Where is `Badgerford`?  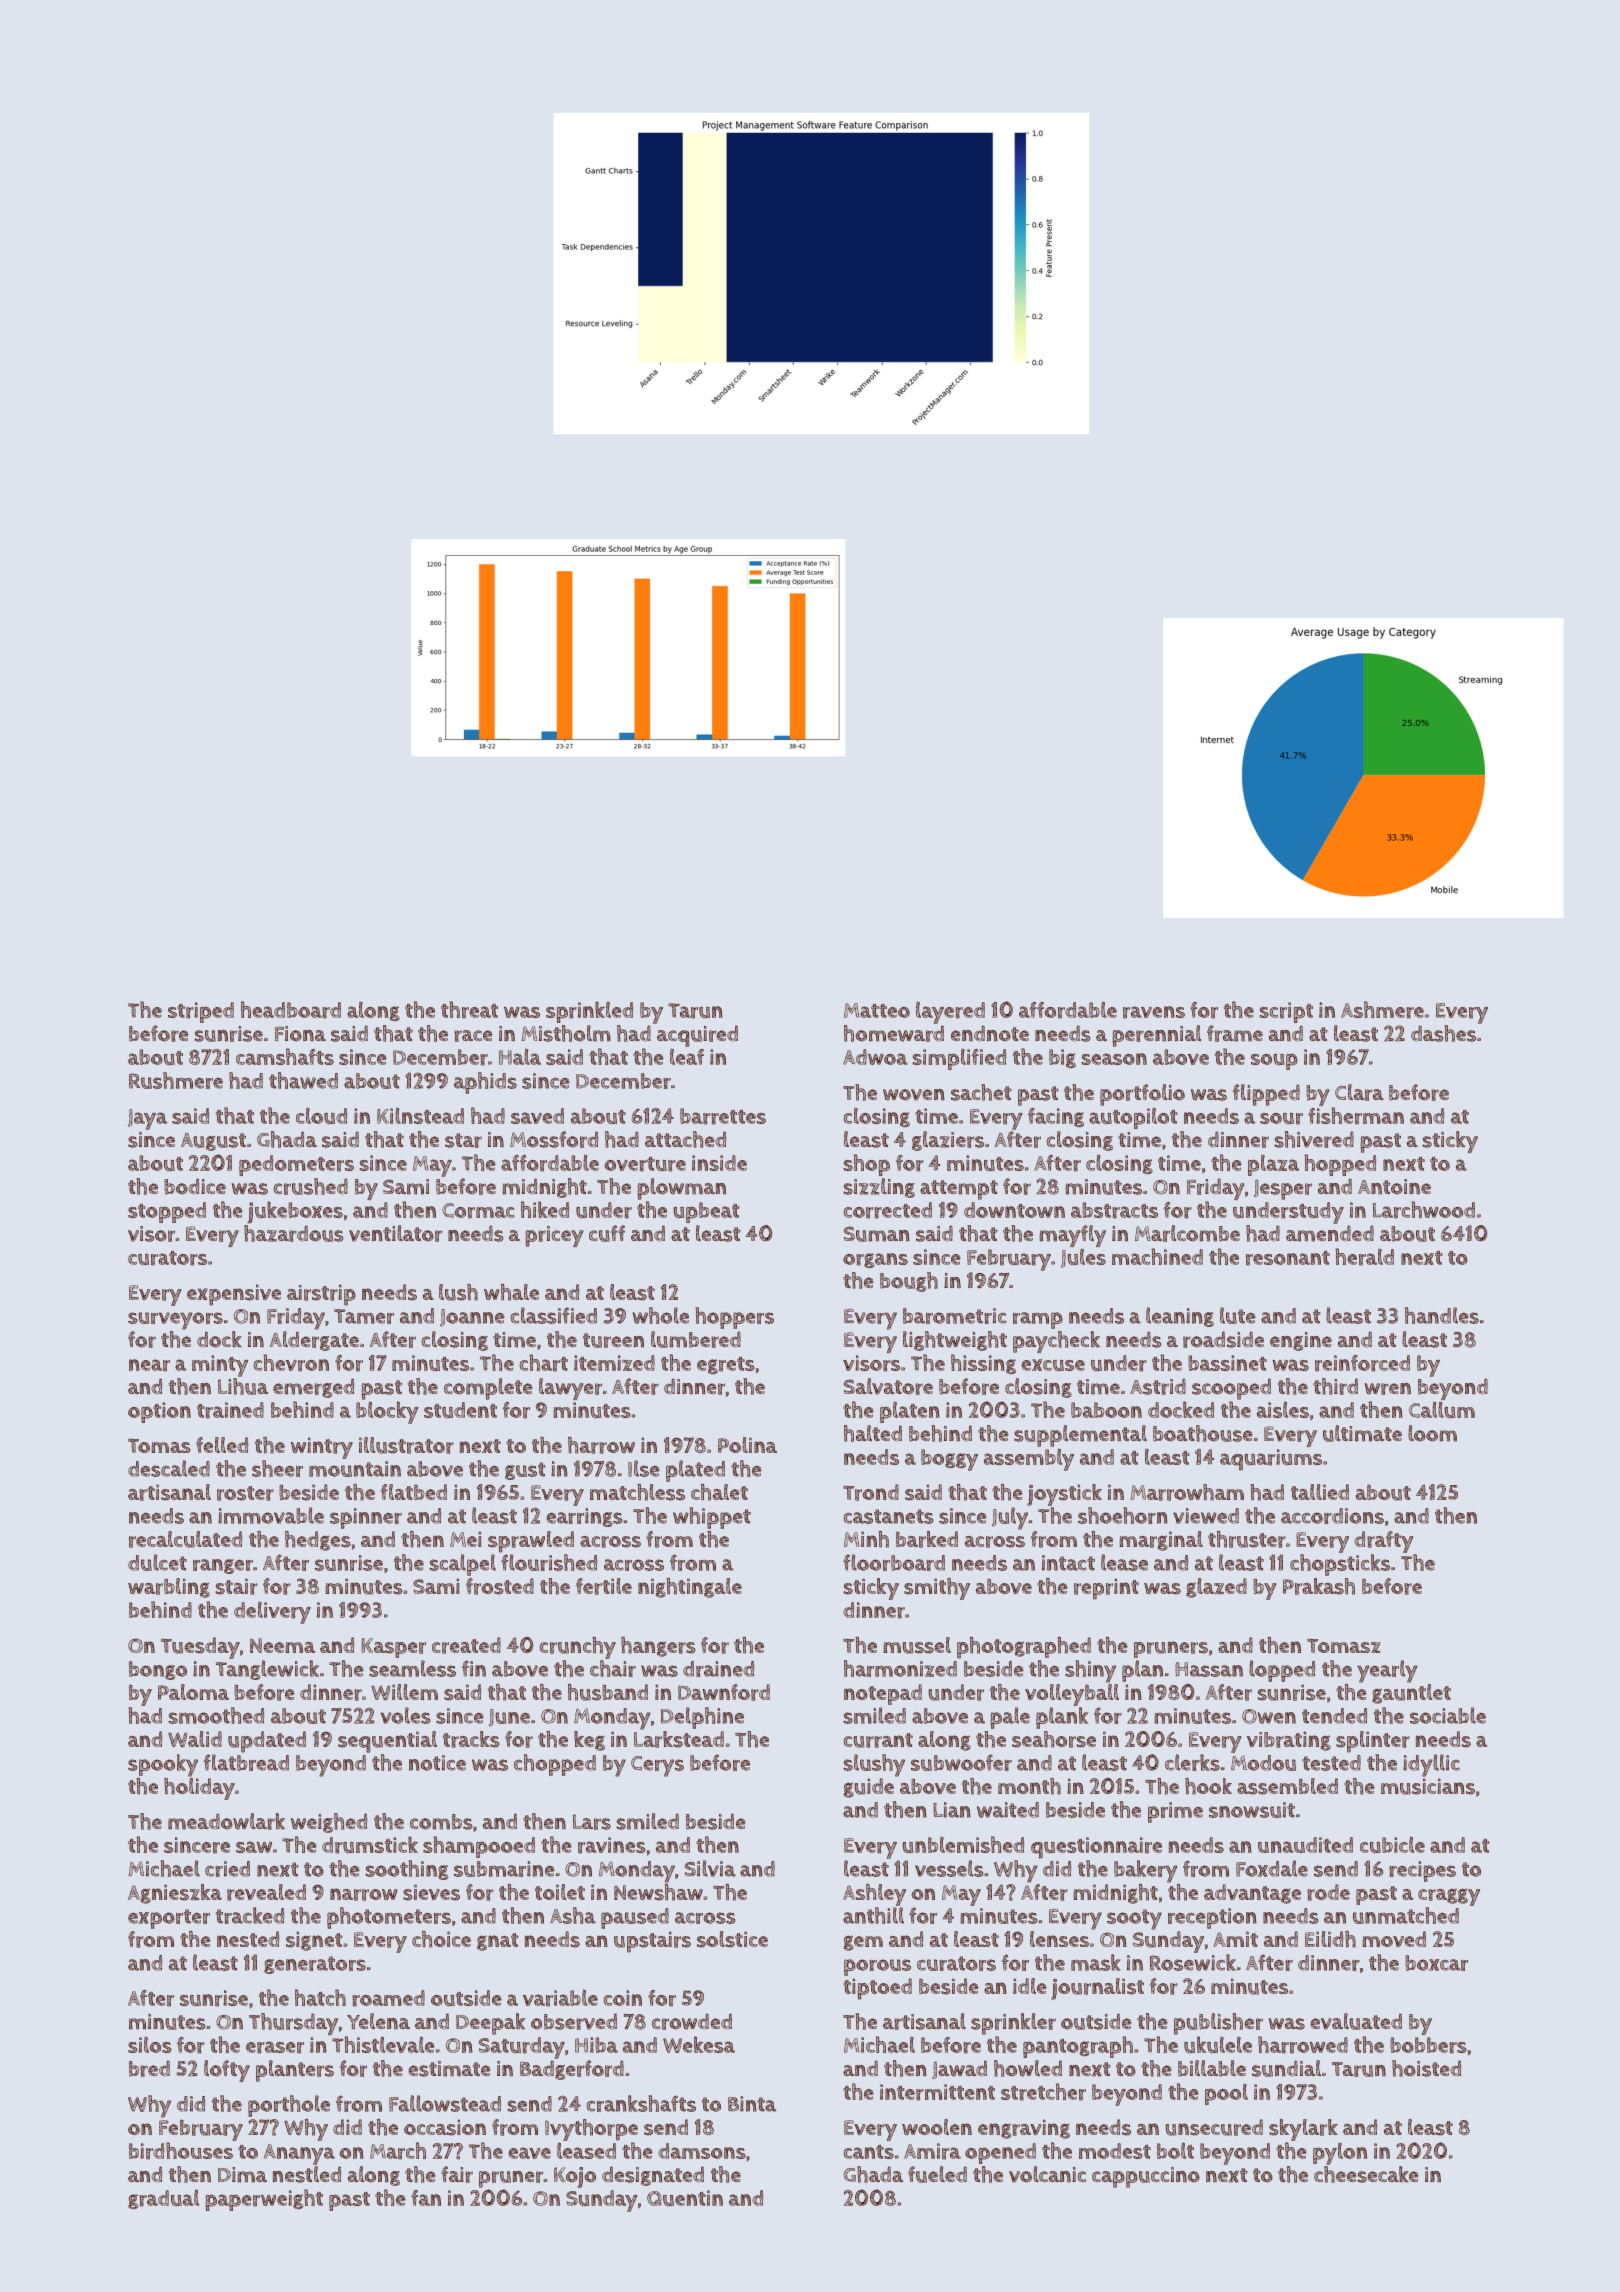
Badgerford is located at coordinates (572, 2070).
